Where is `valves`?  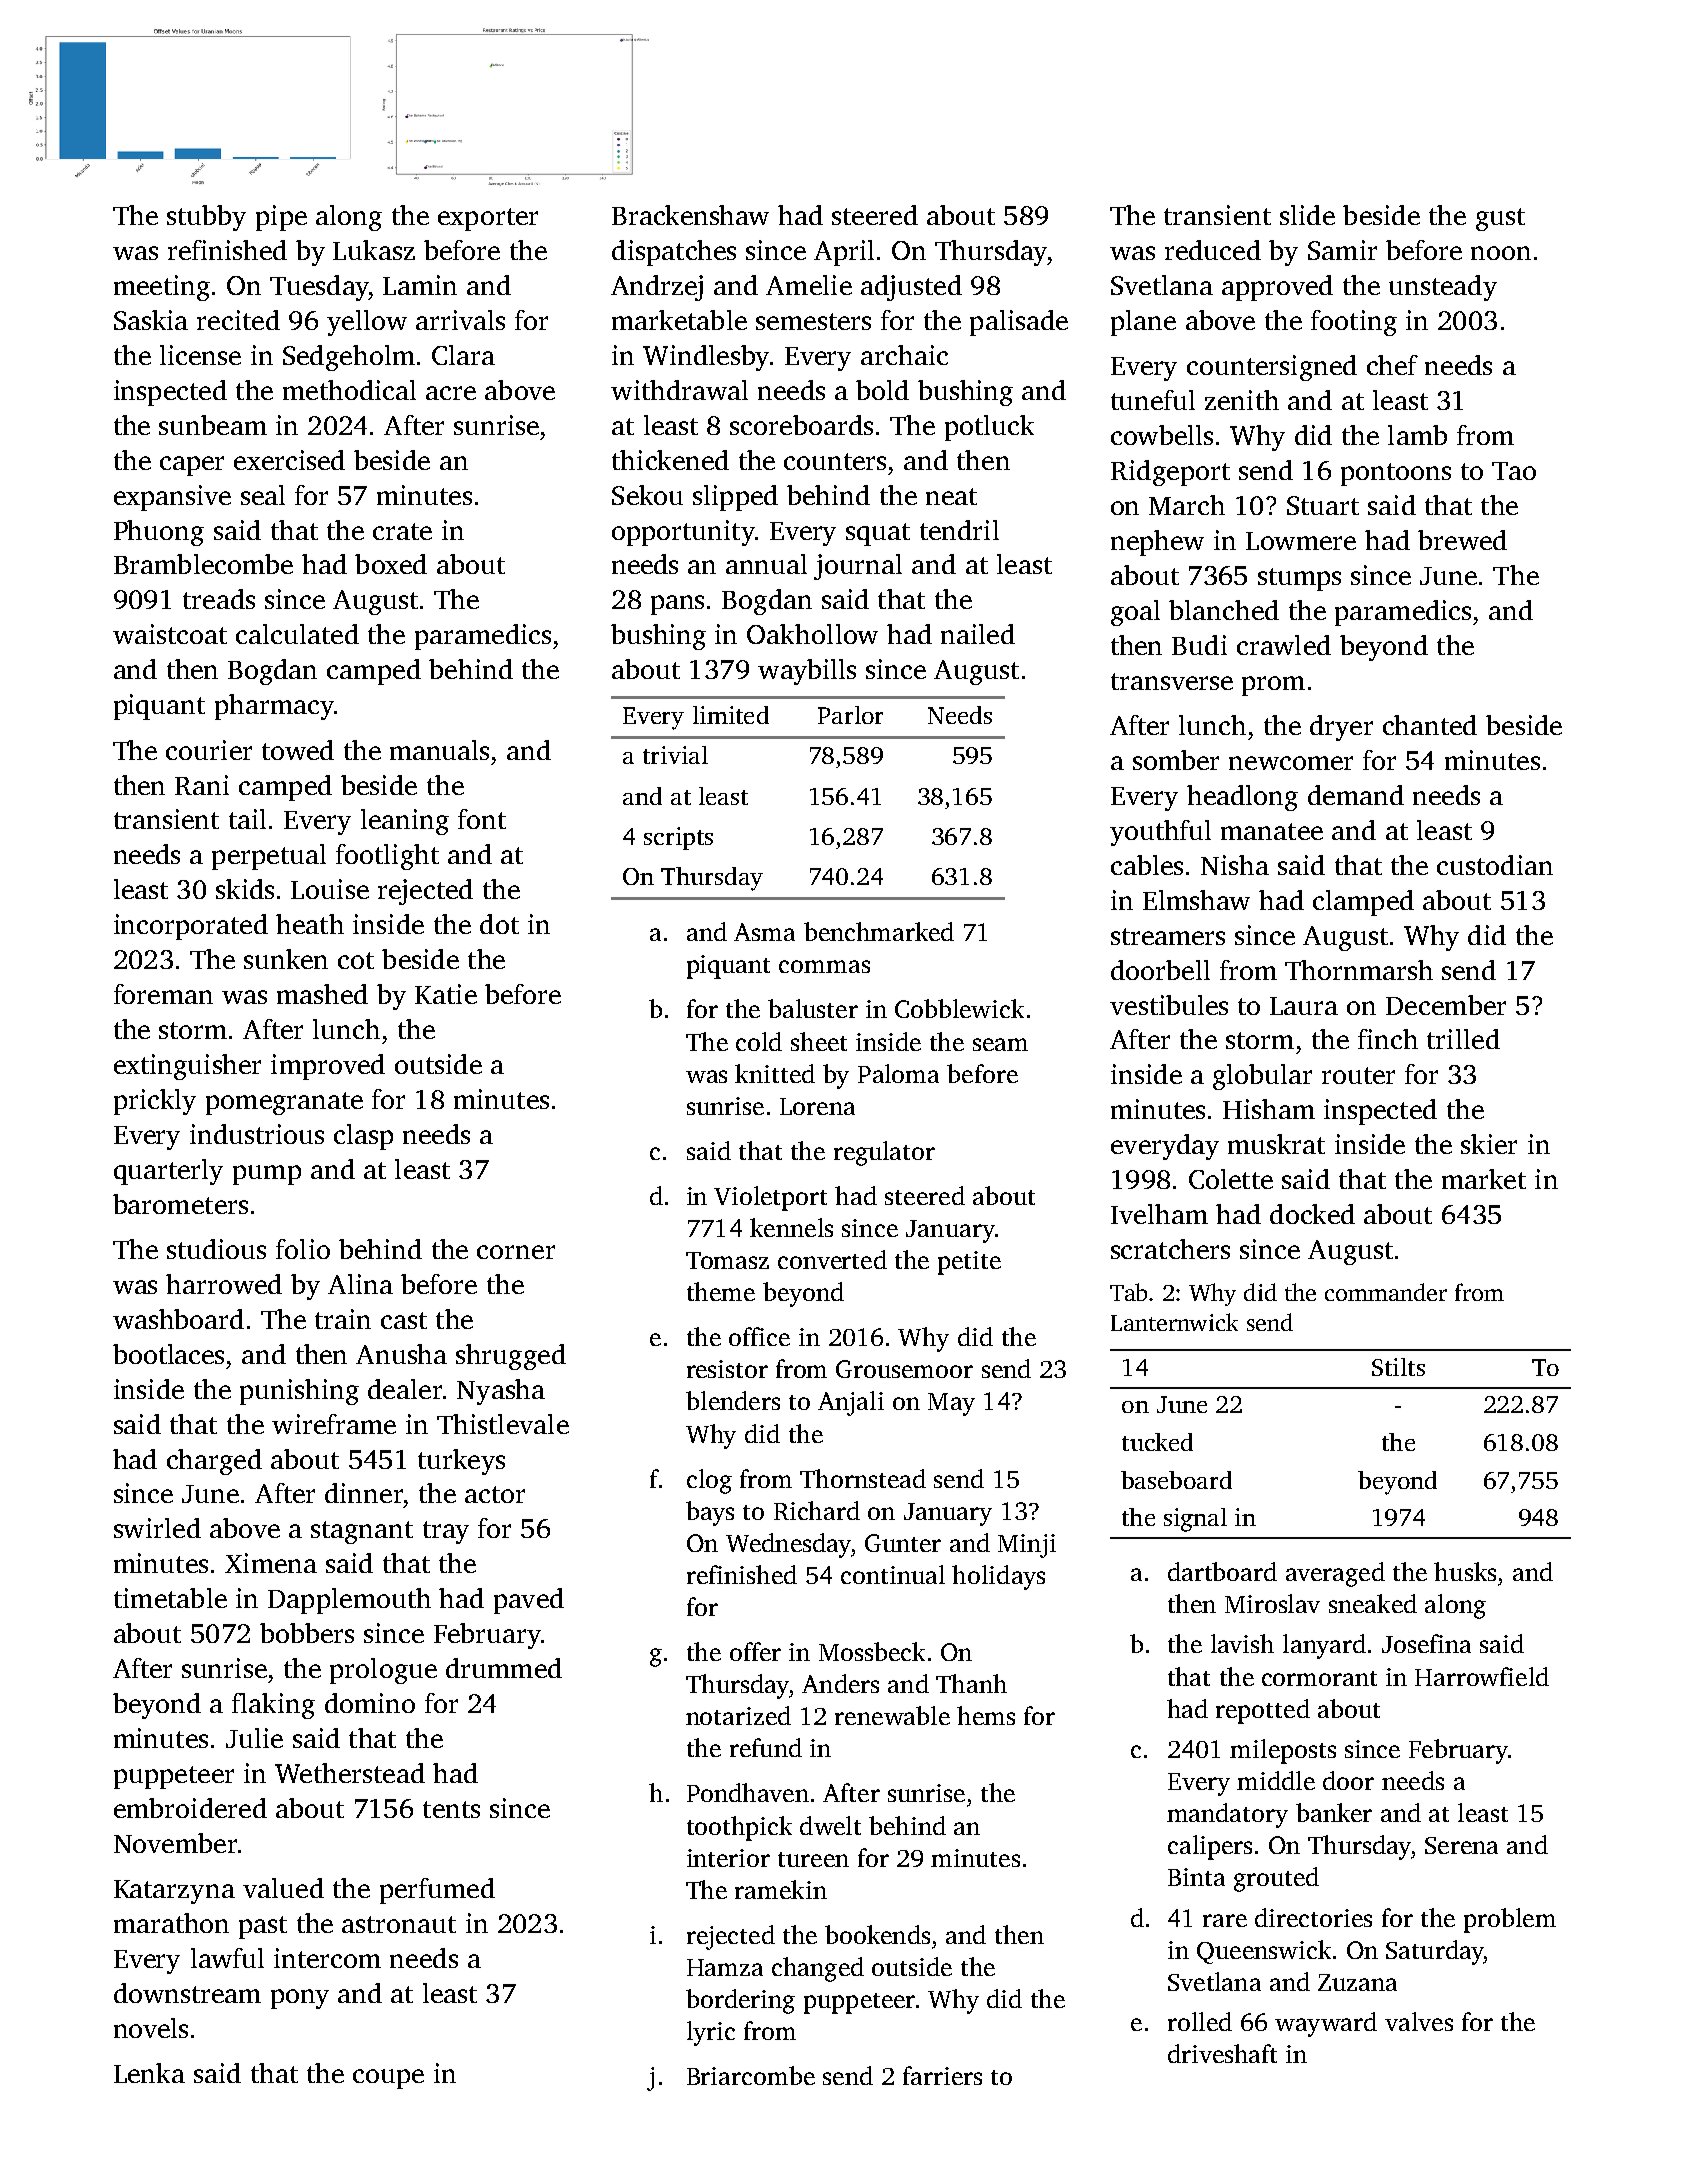
valves is located at coordinates (1419, 2021).
